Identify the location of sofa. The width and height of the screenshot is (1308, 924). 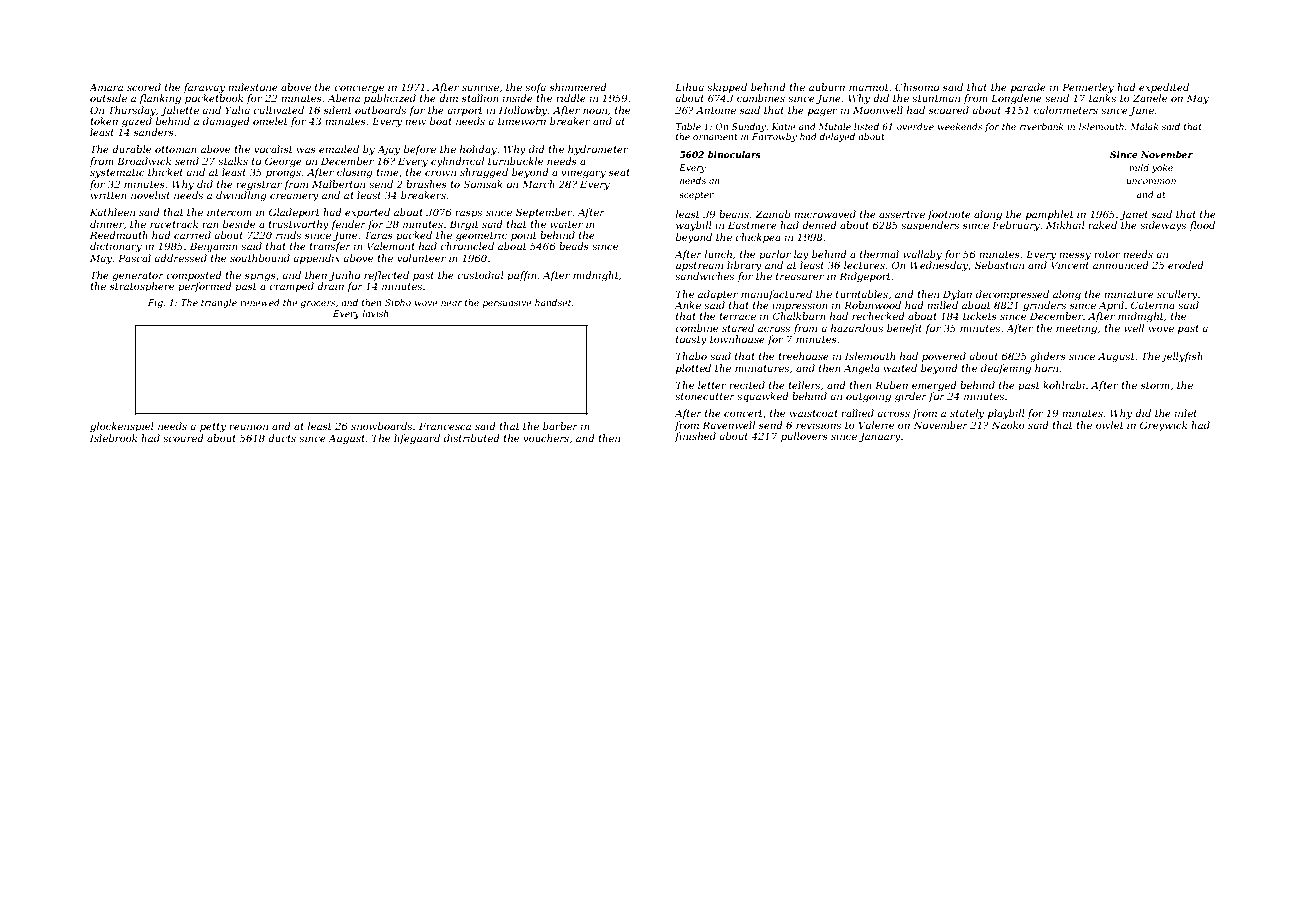
(535, 88).
